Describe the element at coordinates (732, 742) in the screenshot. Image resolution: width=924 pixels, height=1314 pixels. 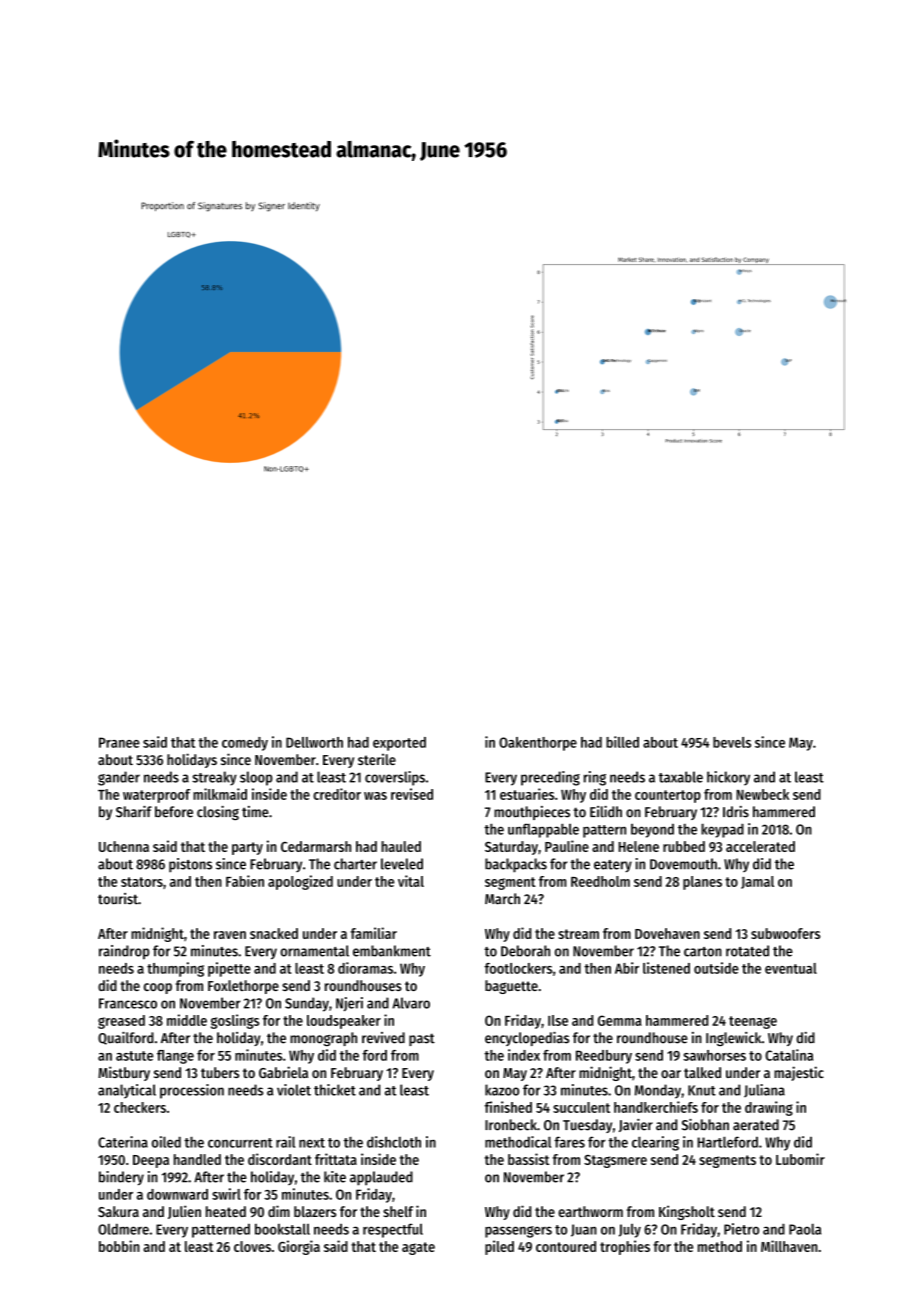
I see `bevels` at that location.
